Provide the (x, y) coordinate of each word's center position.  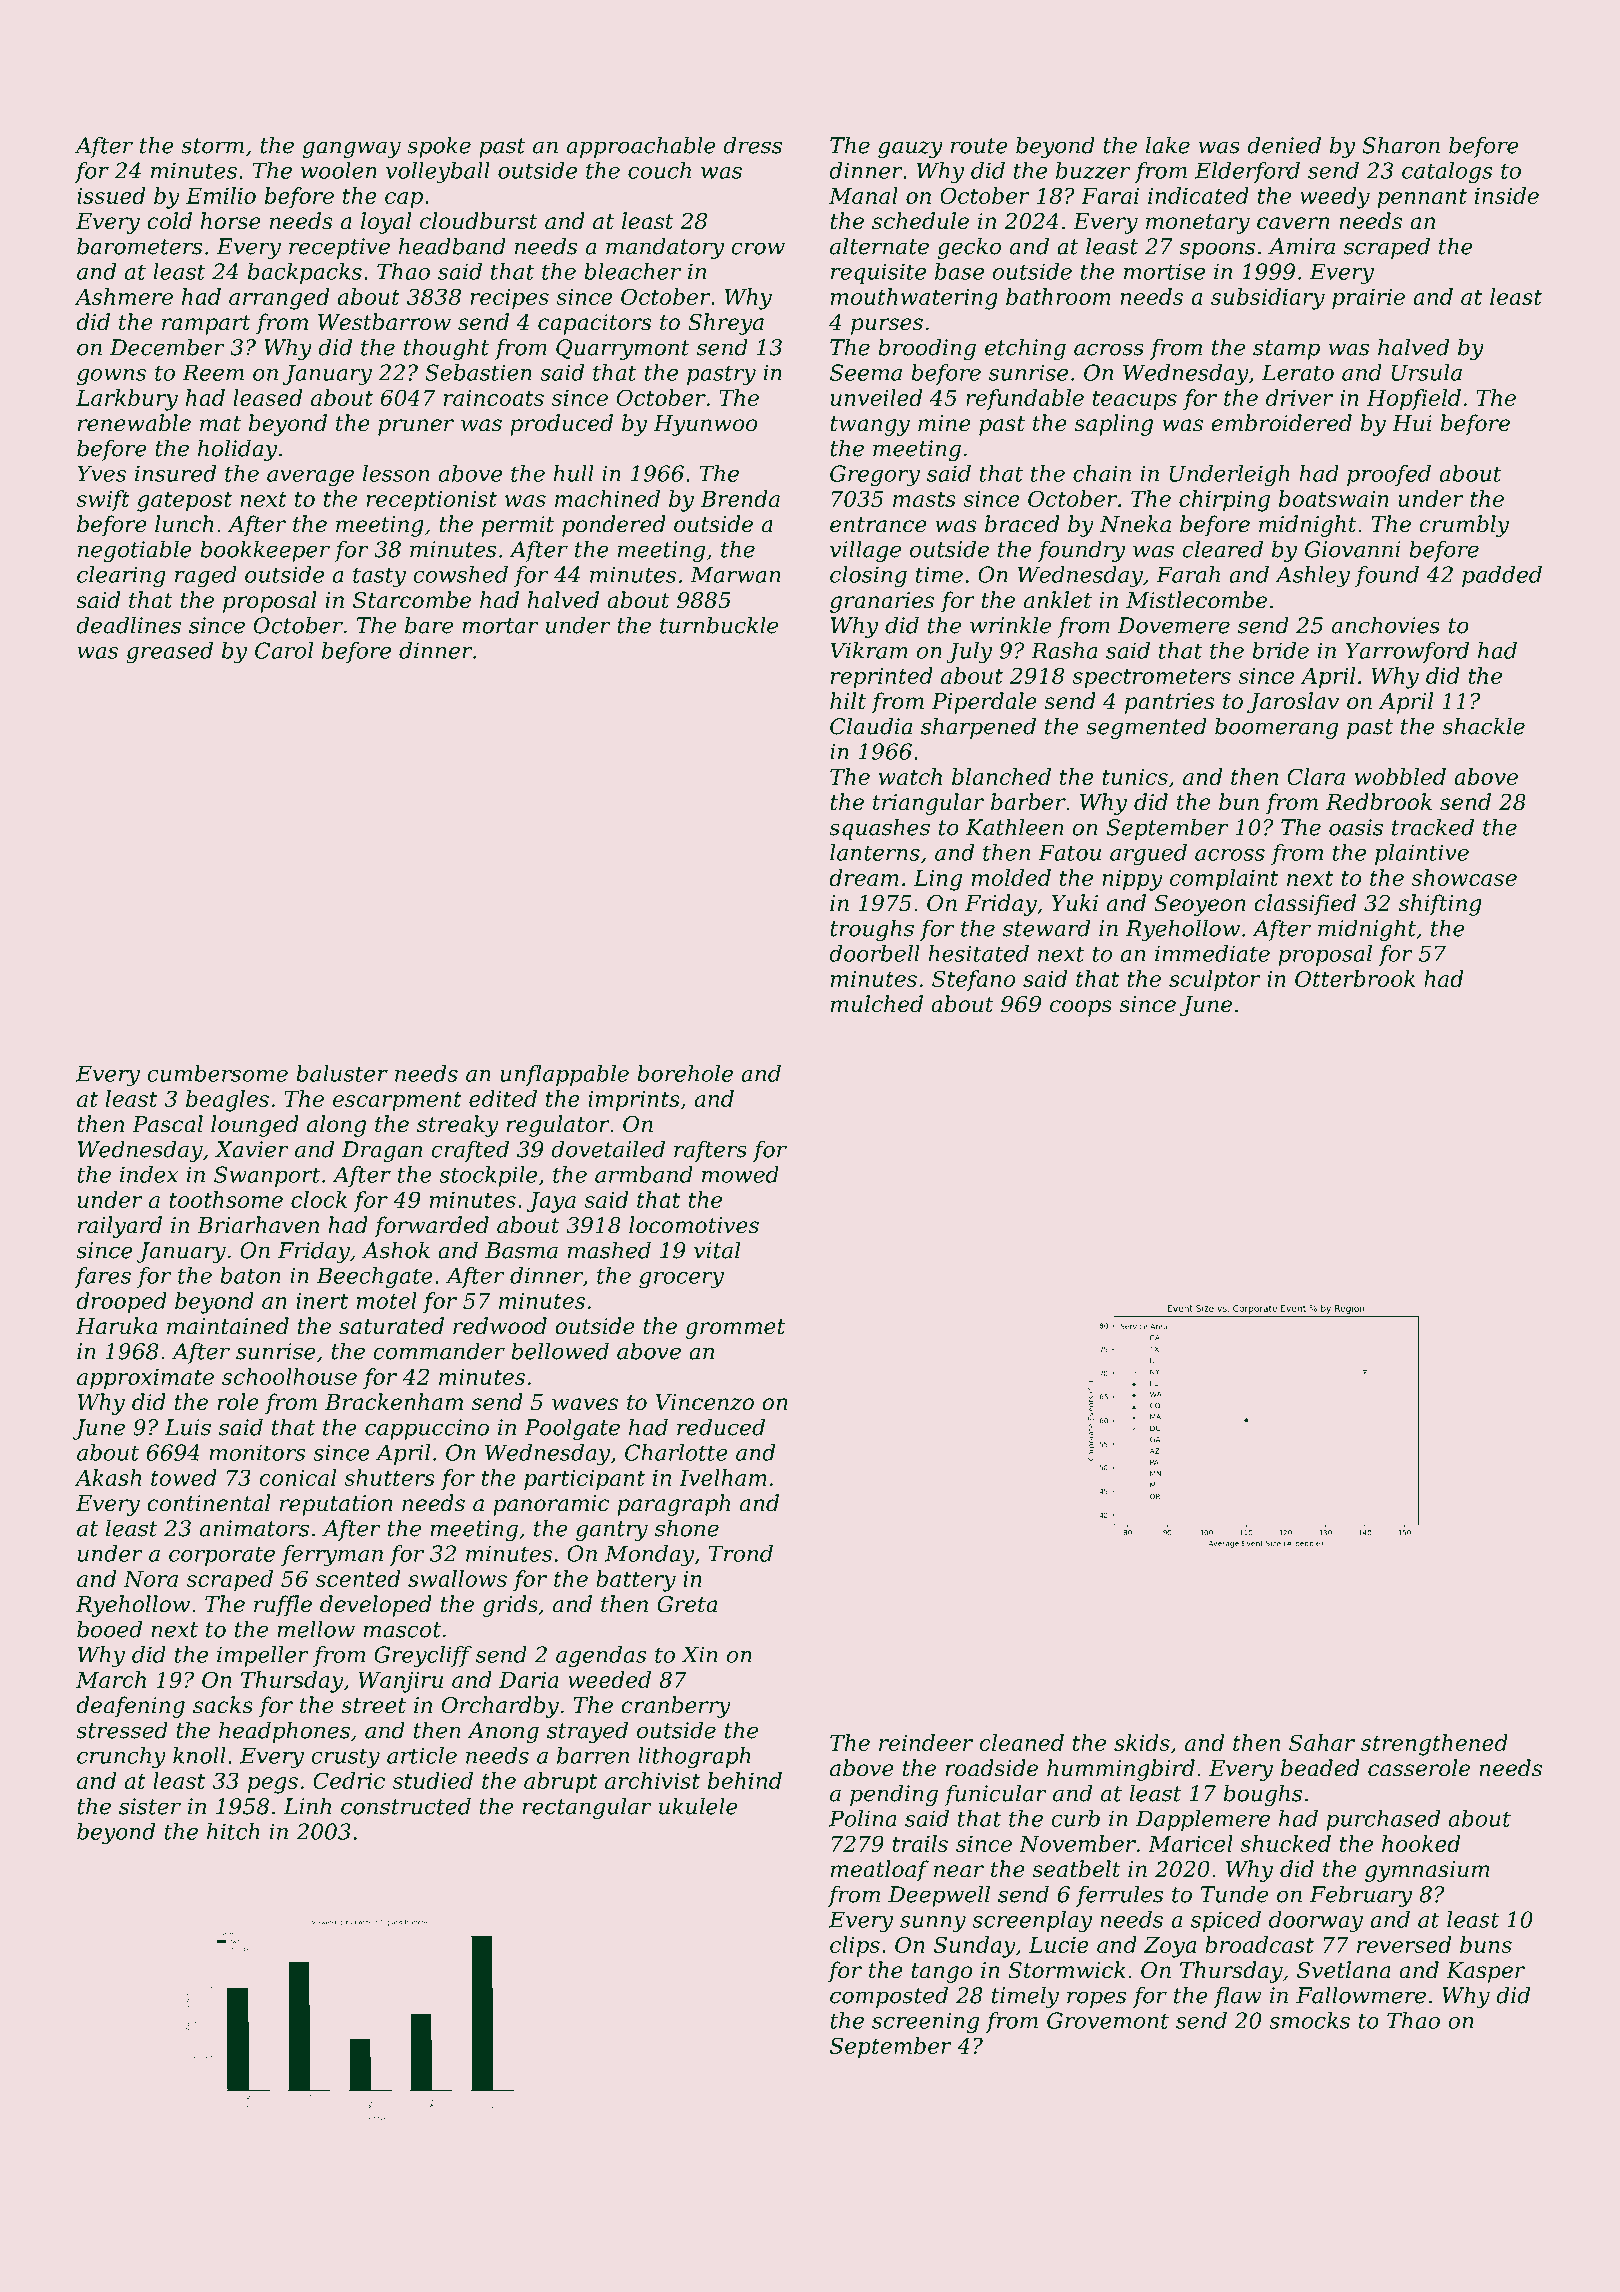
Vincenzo (705, 1402)
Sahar (1322, 1742)
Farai (1110, 196)
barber (1028, 802)
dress (752, 145)
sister (150, 1806)
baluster (342, 1073)
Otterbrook (1355, 978)
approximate (145, 1379)
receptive (339, 248)
